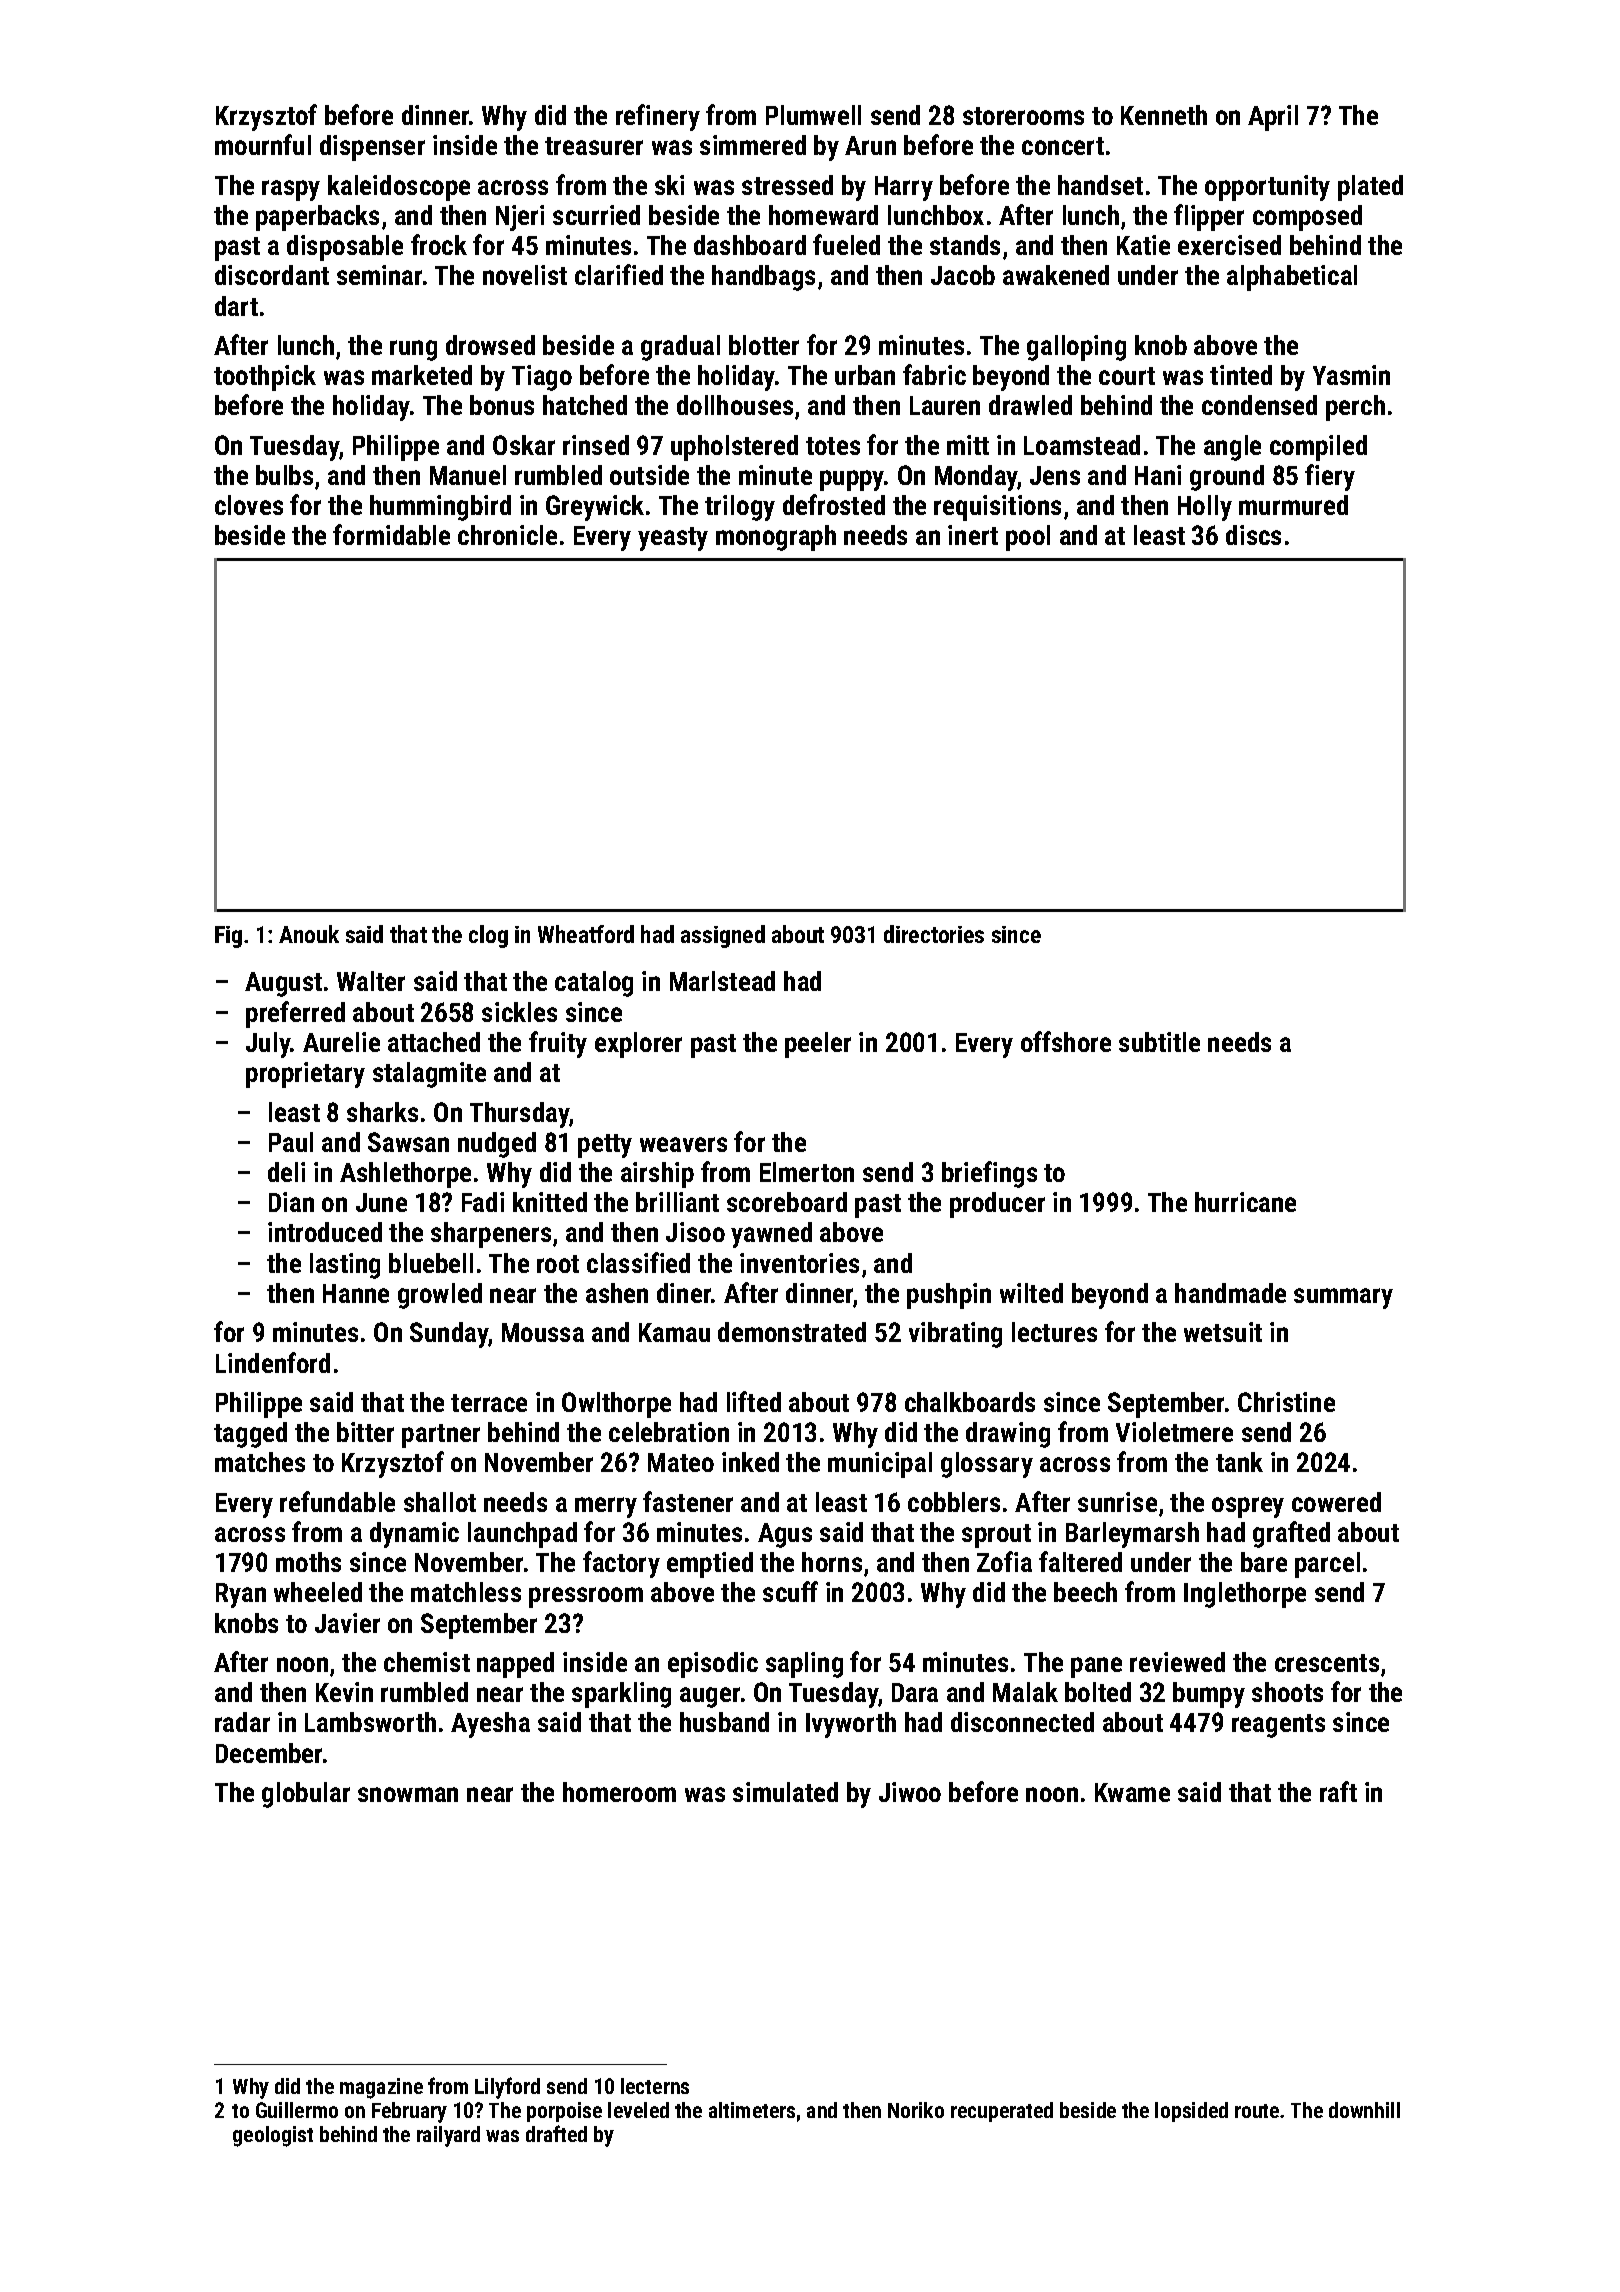  I want to click on Fadi, so click(483, 1202).
